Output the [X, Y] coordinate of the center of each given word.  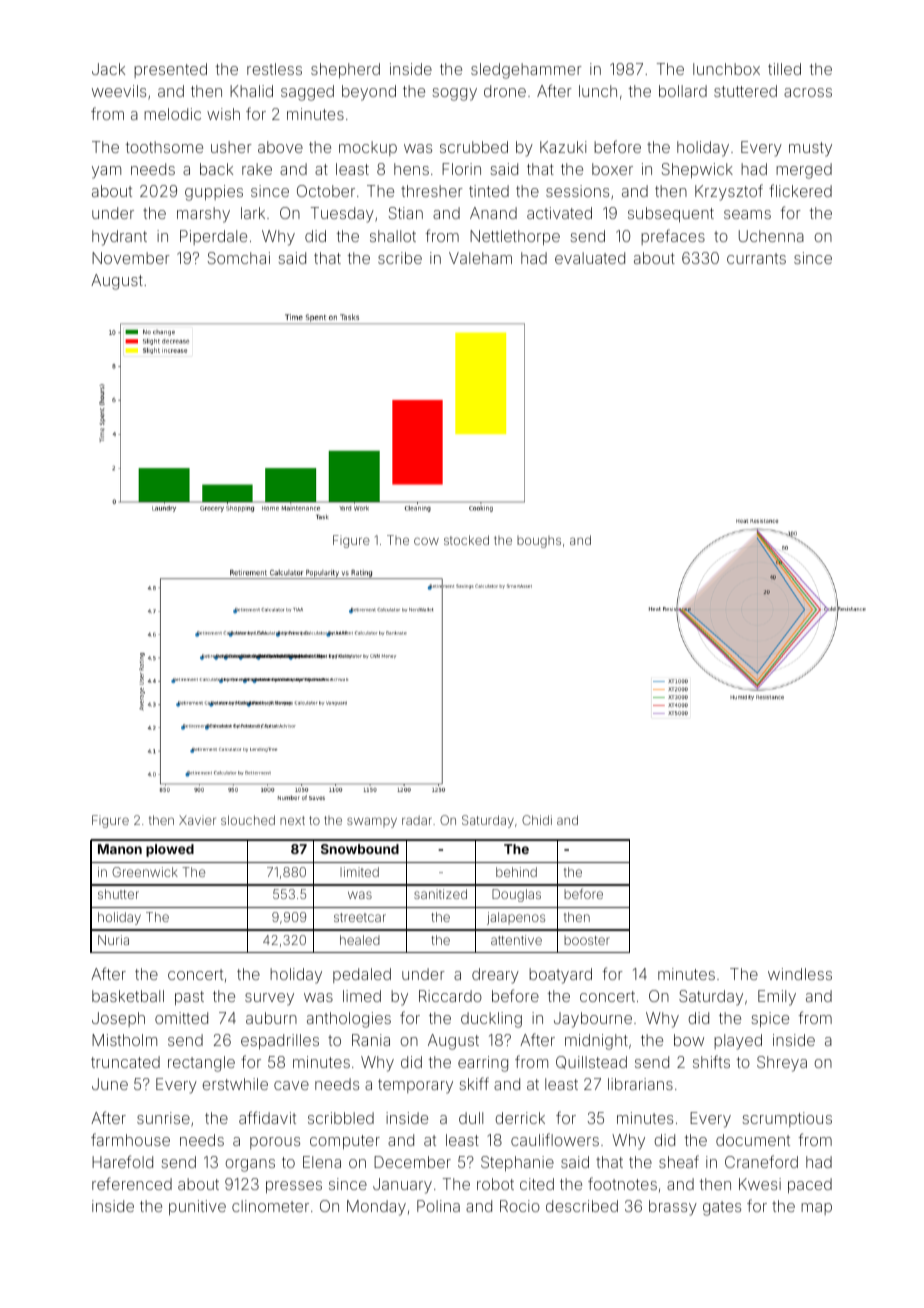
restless [274, 69]
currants [756, 258]
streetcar [360, 917]
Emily [777, 998]
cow [426, 541]
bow [689, 1040]
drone [505, 91]
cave [291, 1085]
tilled [784, 69]
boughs [539, 542]
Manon [120, 849]
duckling [491, 1020]
